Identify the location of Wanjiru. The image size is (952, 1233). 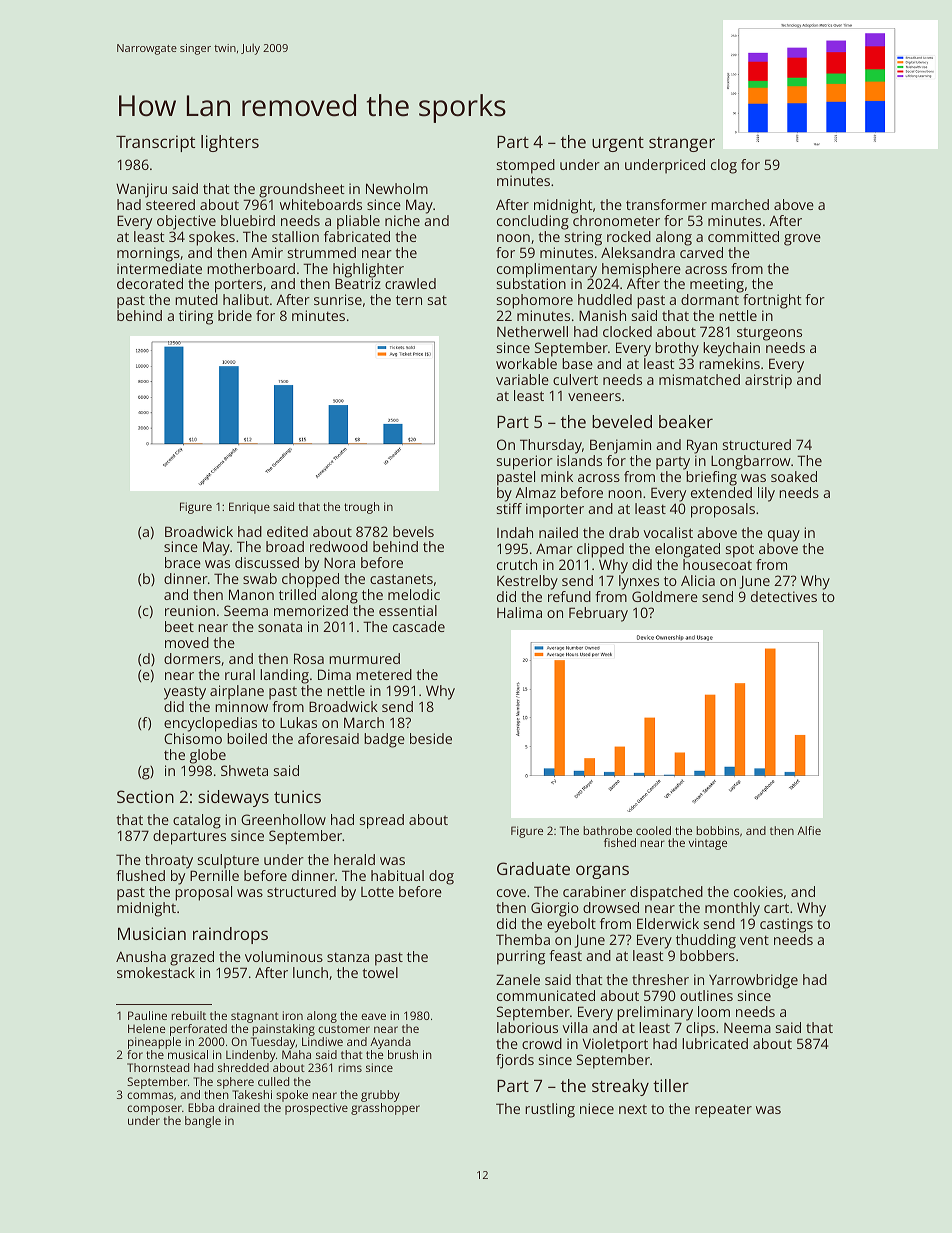
(141, 190).
